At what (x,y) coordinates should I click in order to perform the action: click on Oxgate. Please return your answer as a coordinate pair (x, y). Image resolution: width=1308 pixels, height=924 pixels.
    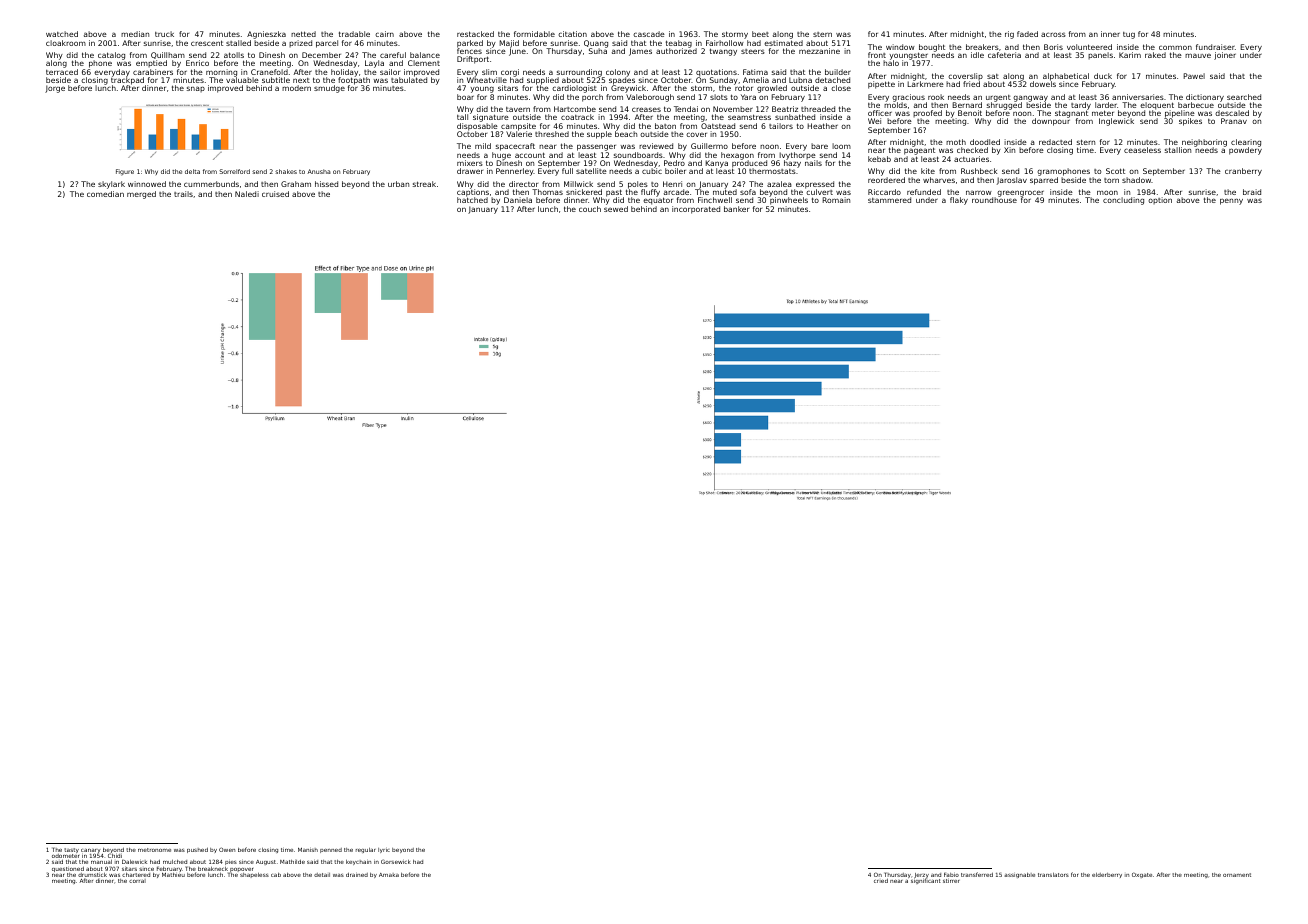
    Looking at the image, I should click on (1142, 875).
